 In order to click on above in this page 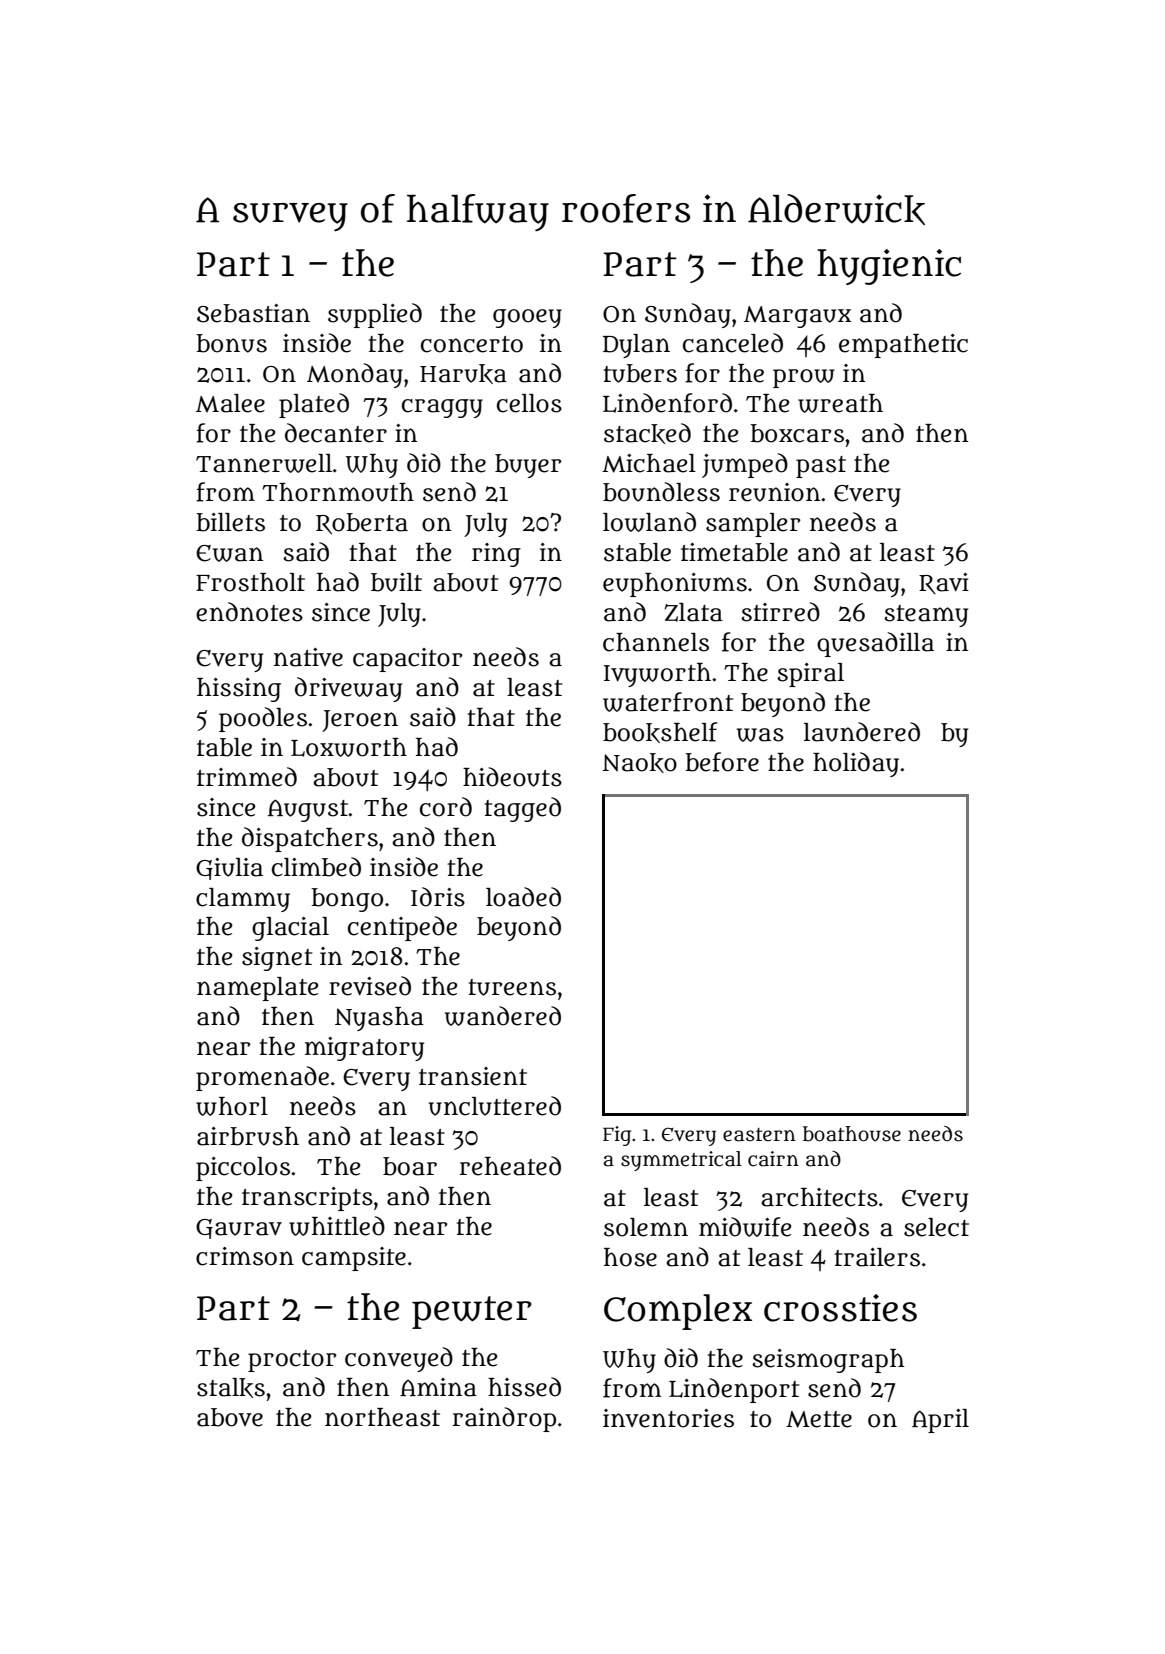, I will do `click(230, 1417)`.
